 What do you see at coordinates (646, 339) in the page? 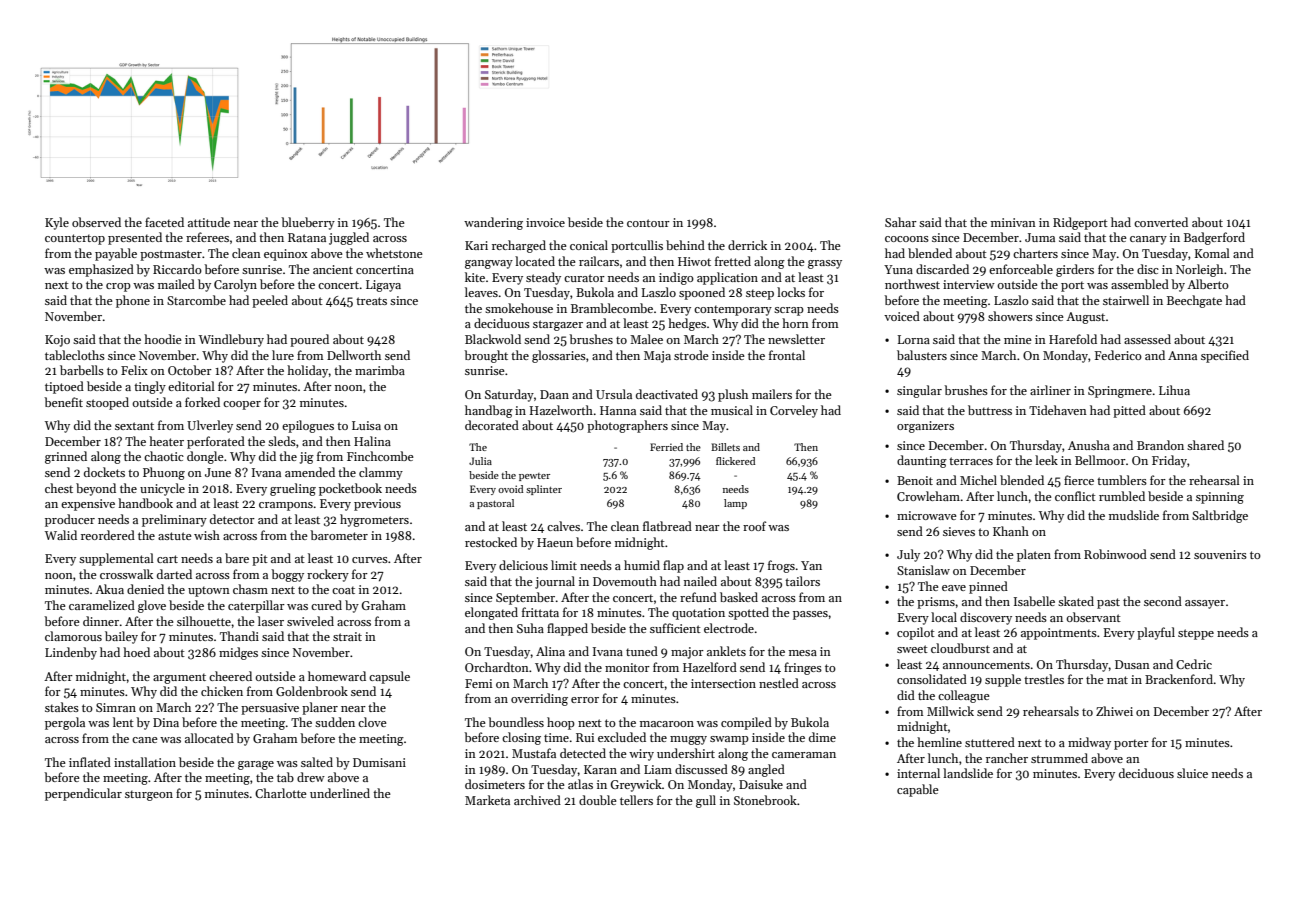
I see `Malee` at bounding box center [646, 339].
